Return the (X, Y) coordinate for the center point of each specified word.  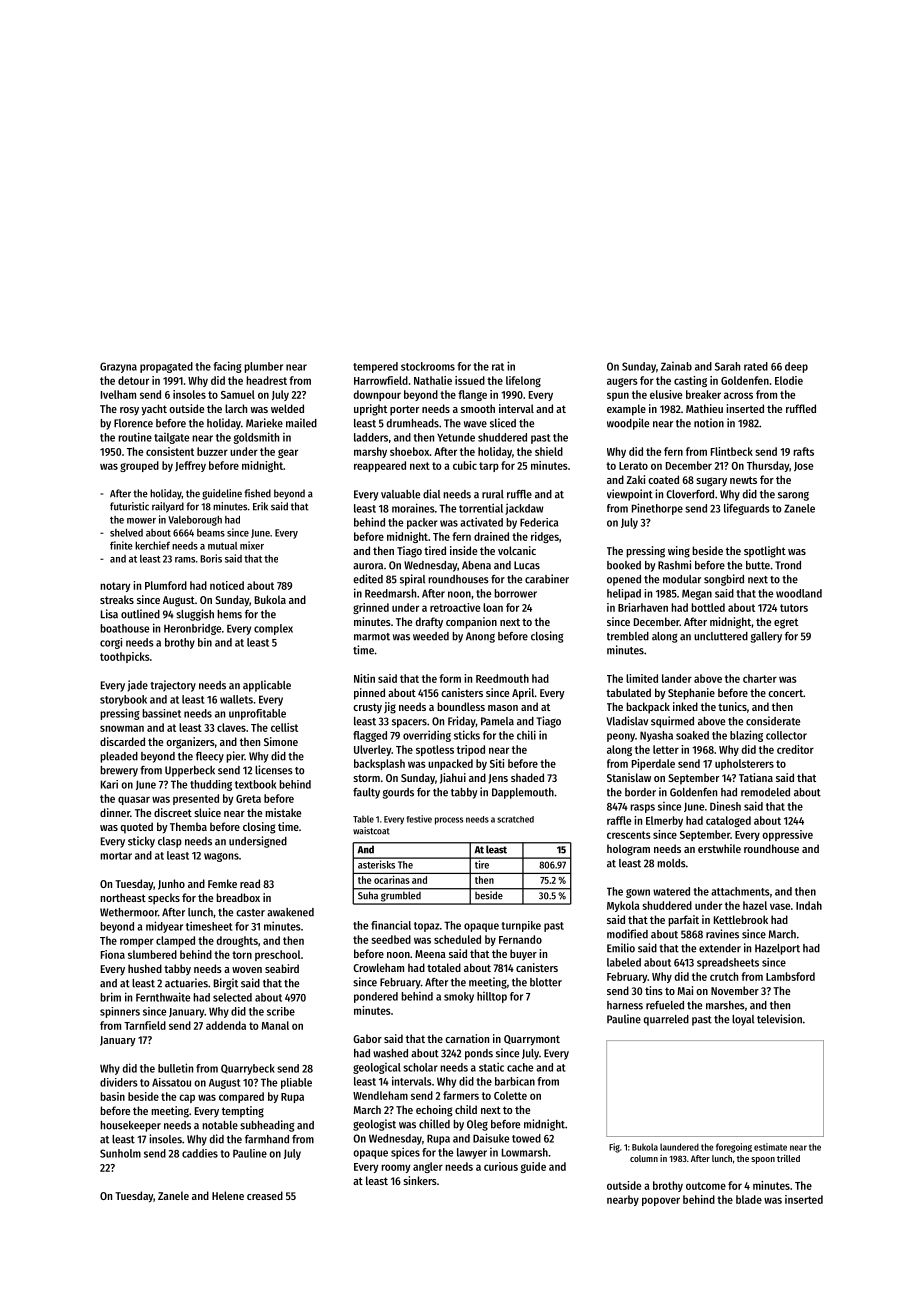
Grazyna (118, 367)
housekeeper (130, 1126)
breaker (703, 394)
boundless (461, 706)
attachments (740, 891)
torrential (481, 508)
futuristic (129, 506)
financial (391, 925)
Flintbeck (732, 451)
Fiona (113, 954)
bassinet (161, 713)
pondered (376, 997)
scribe (281, 1011)
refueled (665, 1005)
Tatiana (756, 777)
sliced (503, 423)
